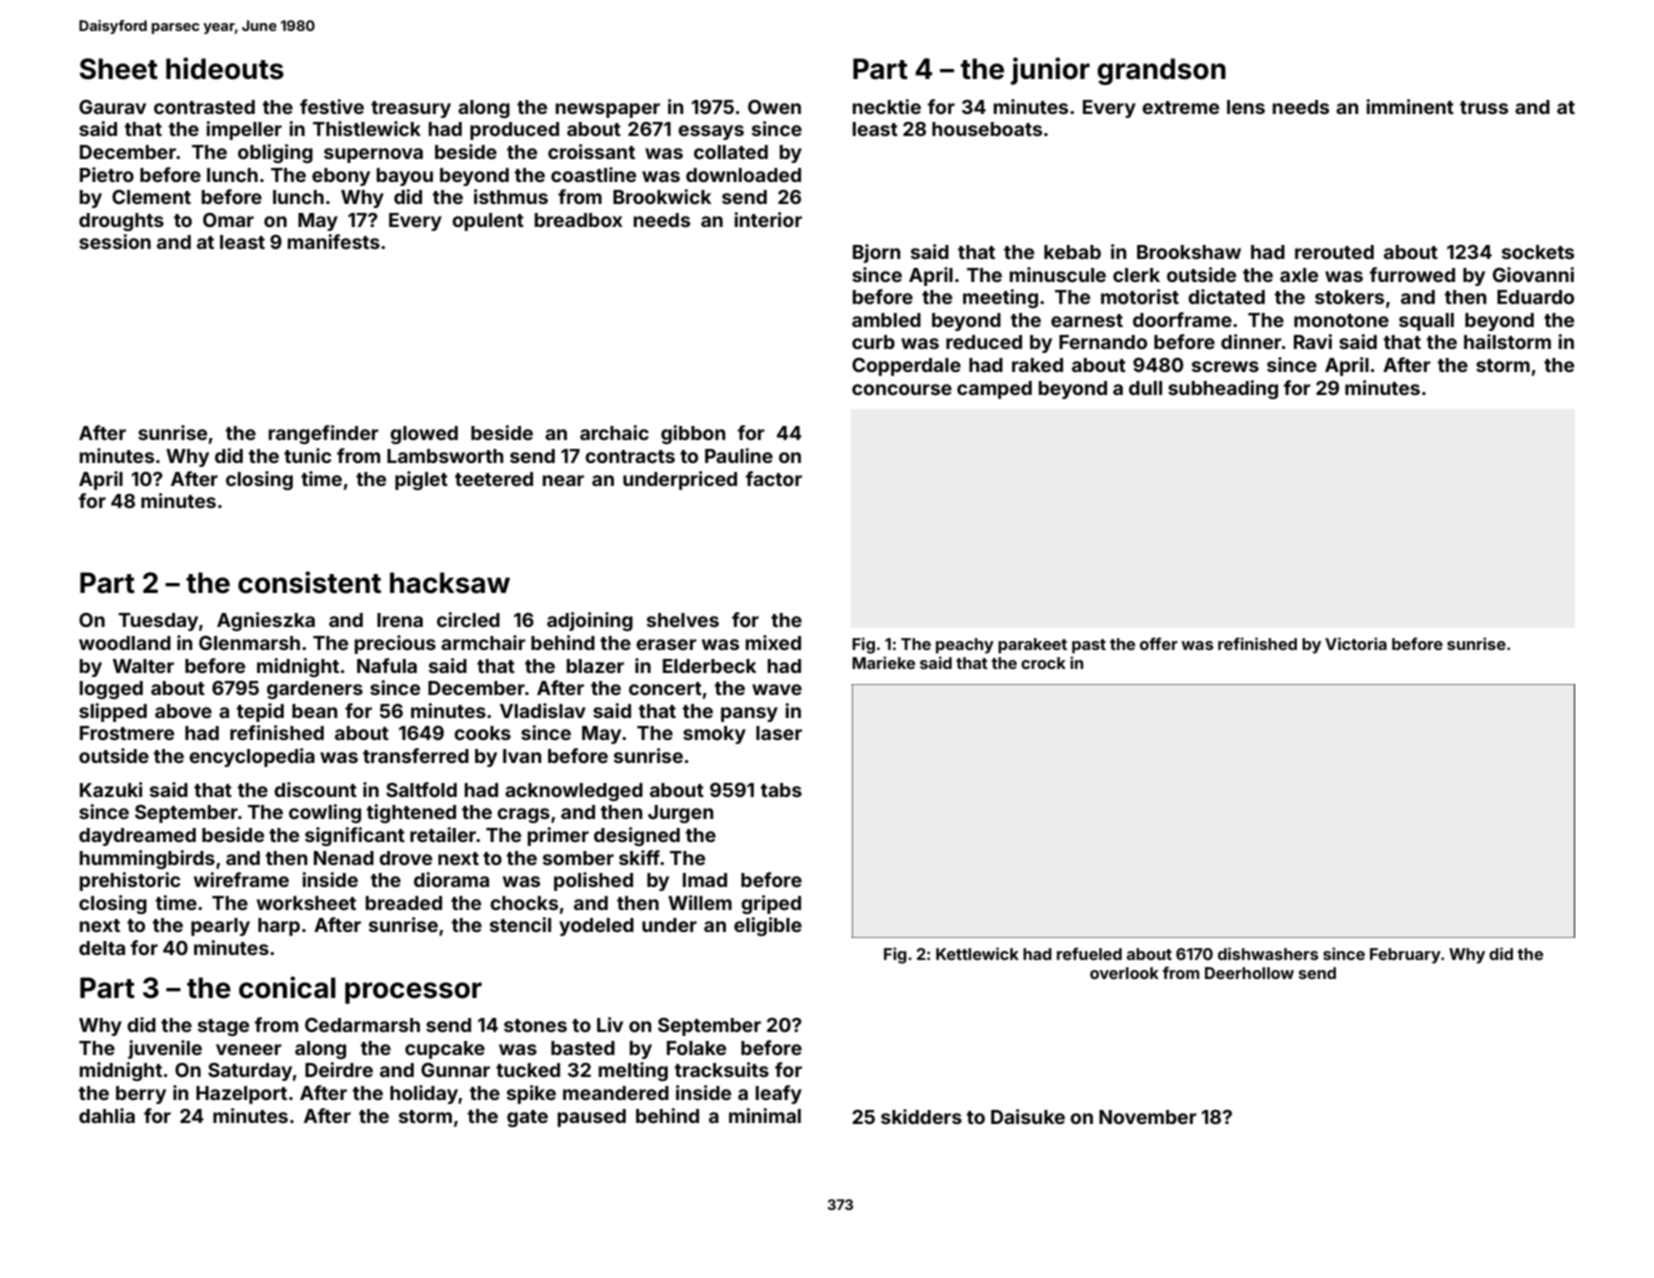  What do you see at coordinates (987, 129) in the page?
I see `houseboats` at bounding box center [987, 129].
